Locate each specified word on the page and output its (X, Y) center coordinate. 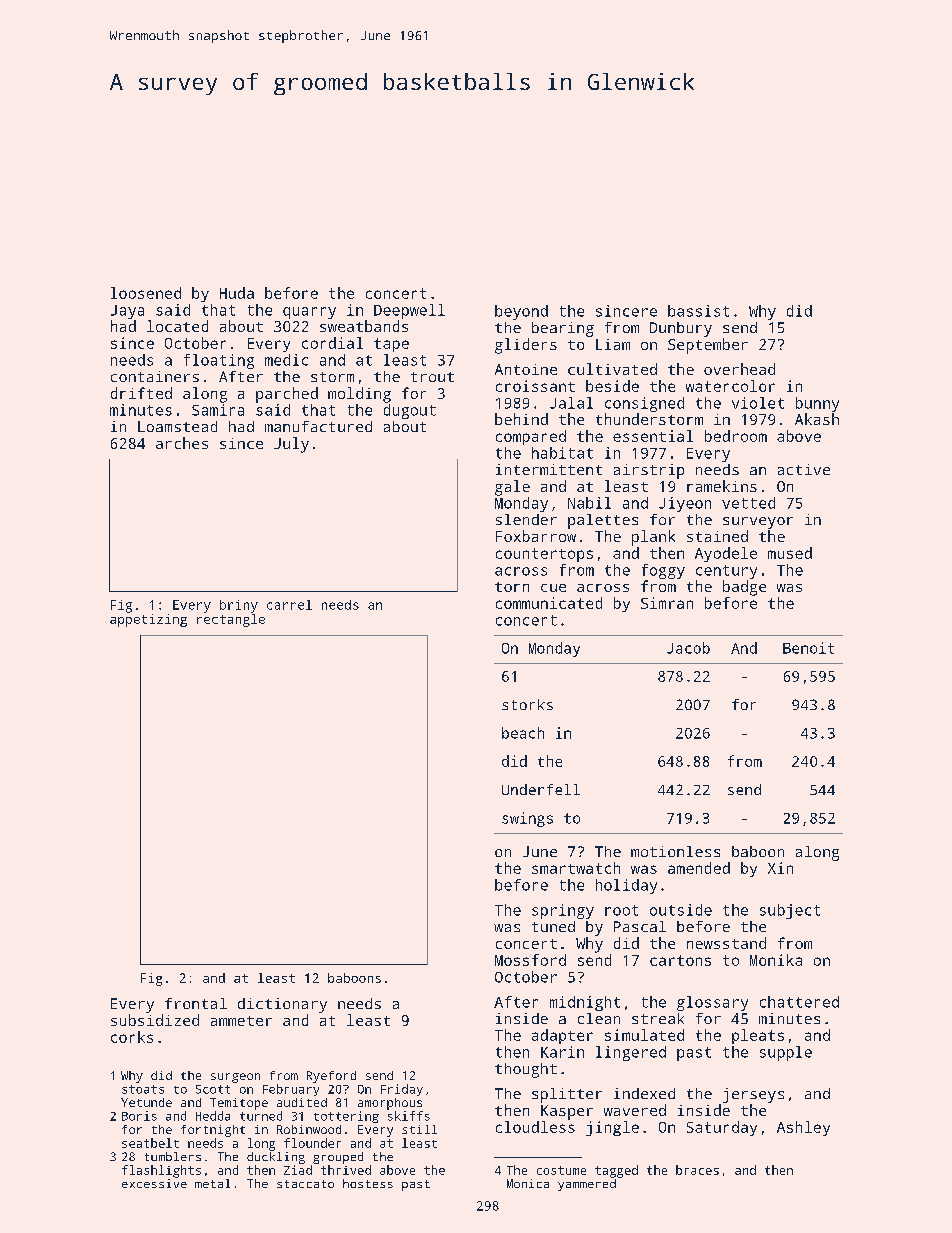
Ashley (803, 1128)
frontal (196, 1003)
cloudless (535, 1127)
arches (182, 443)
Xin (780, 868)
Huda (237, 293)
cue (553, 588)
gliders (526, 346)
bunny (817, 404)
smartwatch (576, 868)
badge (744, 588)
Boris (139, 1116)
